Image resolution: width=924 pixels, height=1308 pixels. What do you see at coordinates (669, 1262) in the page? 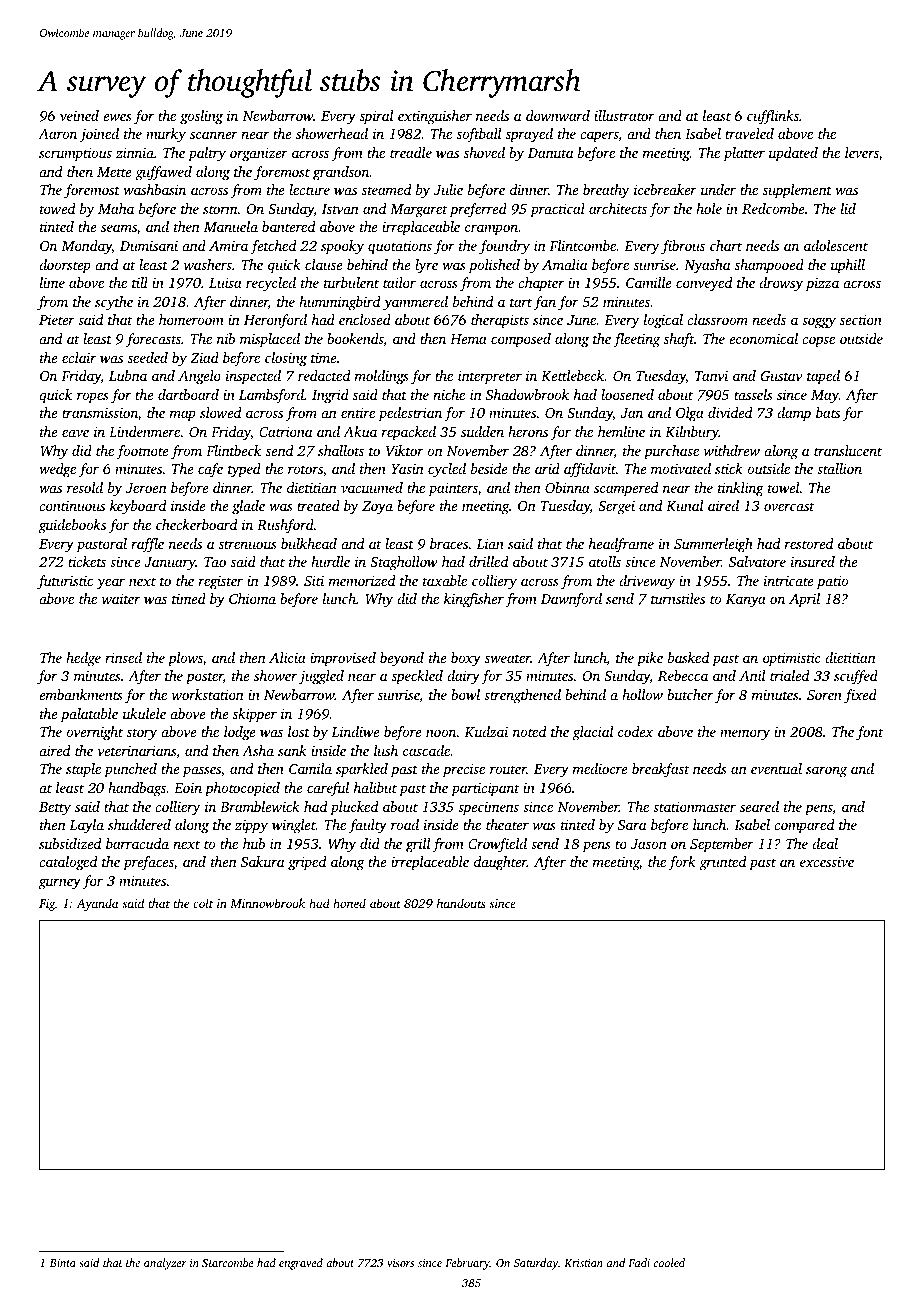
I see `cooled` at bounding box center [669, 1262].
